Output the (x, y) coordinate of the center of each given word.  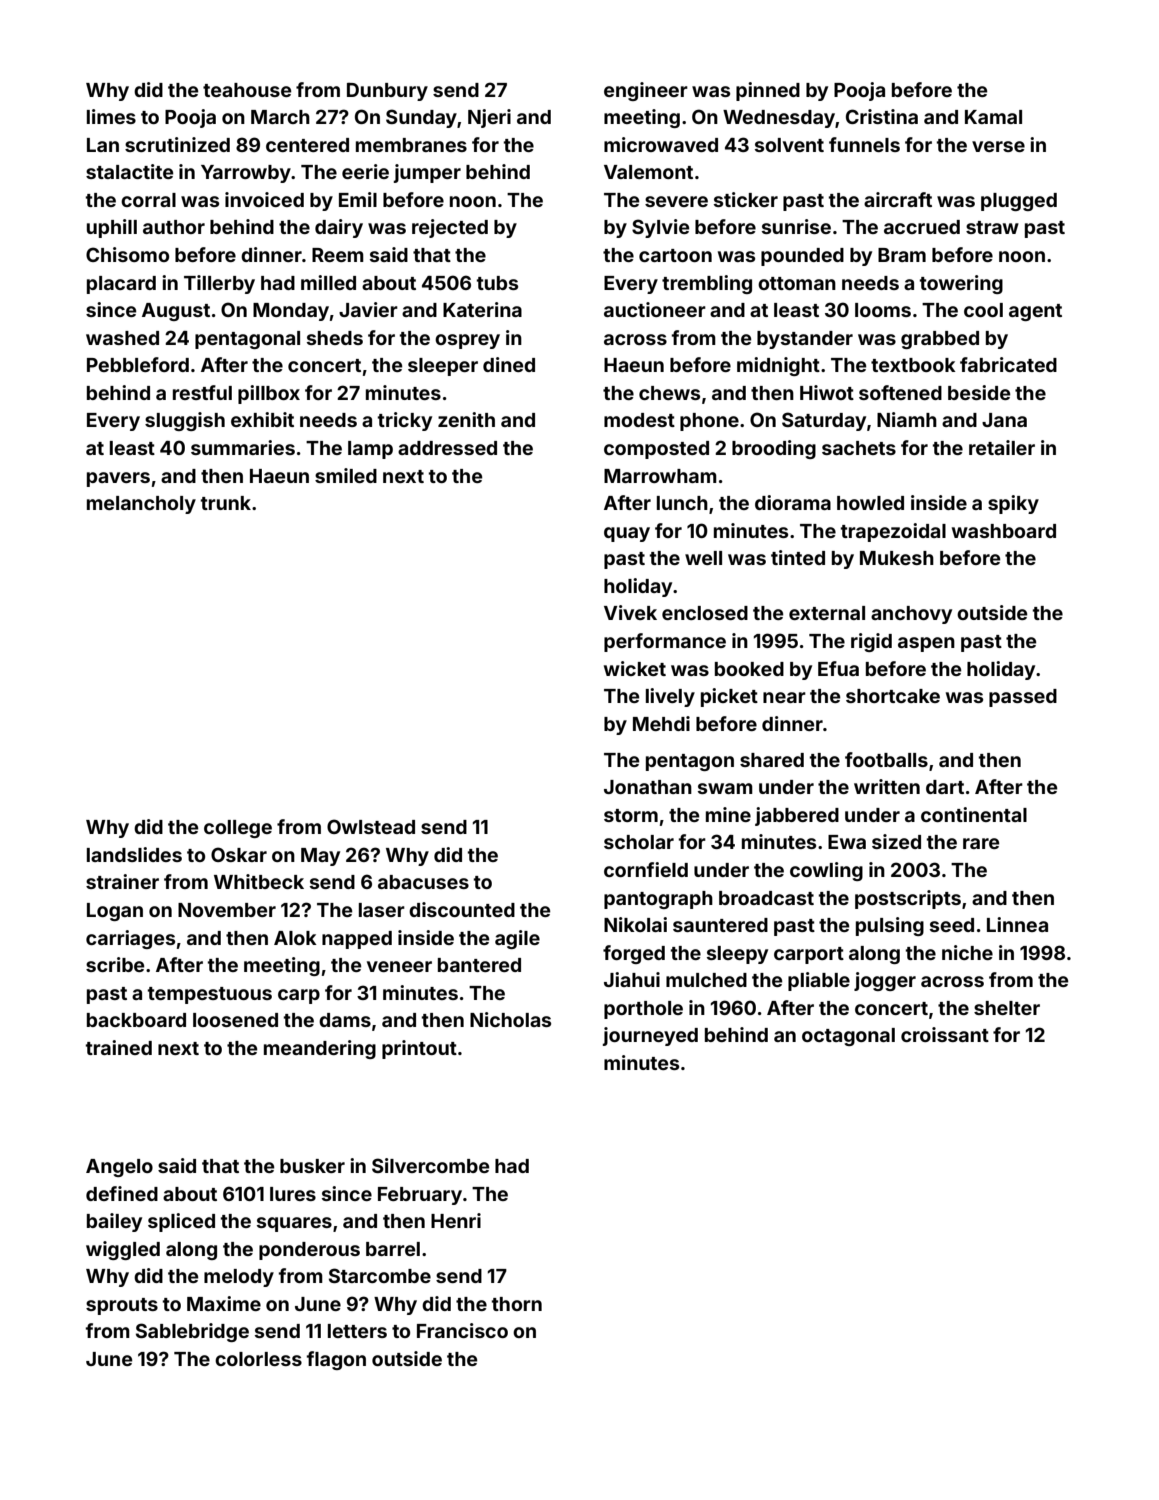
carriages (130, 939)
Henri (456, 1220)
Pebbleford (138, 364)
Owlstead (371, 826)
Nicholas (510, 1019)
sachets (859, 448)
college (238, 829)
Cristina (882, 116)
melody (239, 1278)
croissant (945, 1034)
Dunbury (387, 91)
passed (1023, 698)
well (703, 558)
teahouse (247, 90)
